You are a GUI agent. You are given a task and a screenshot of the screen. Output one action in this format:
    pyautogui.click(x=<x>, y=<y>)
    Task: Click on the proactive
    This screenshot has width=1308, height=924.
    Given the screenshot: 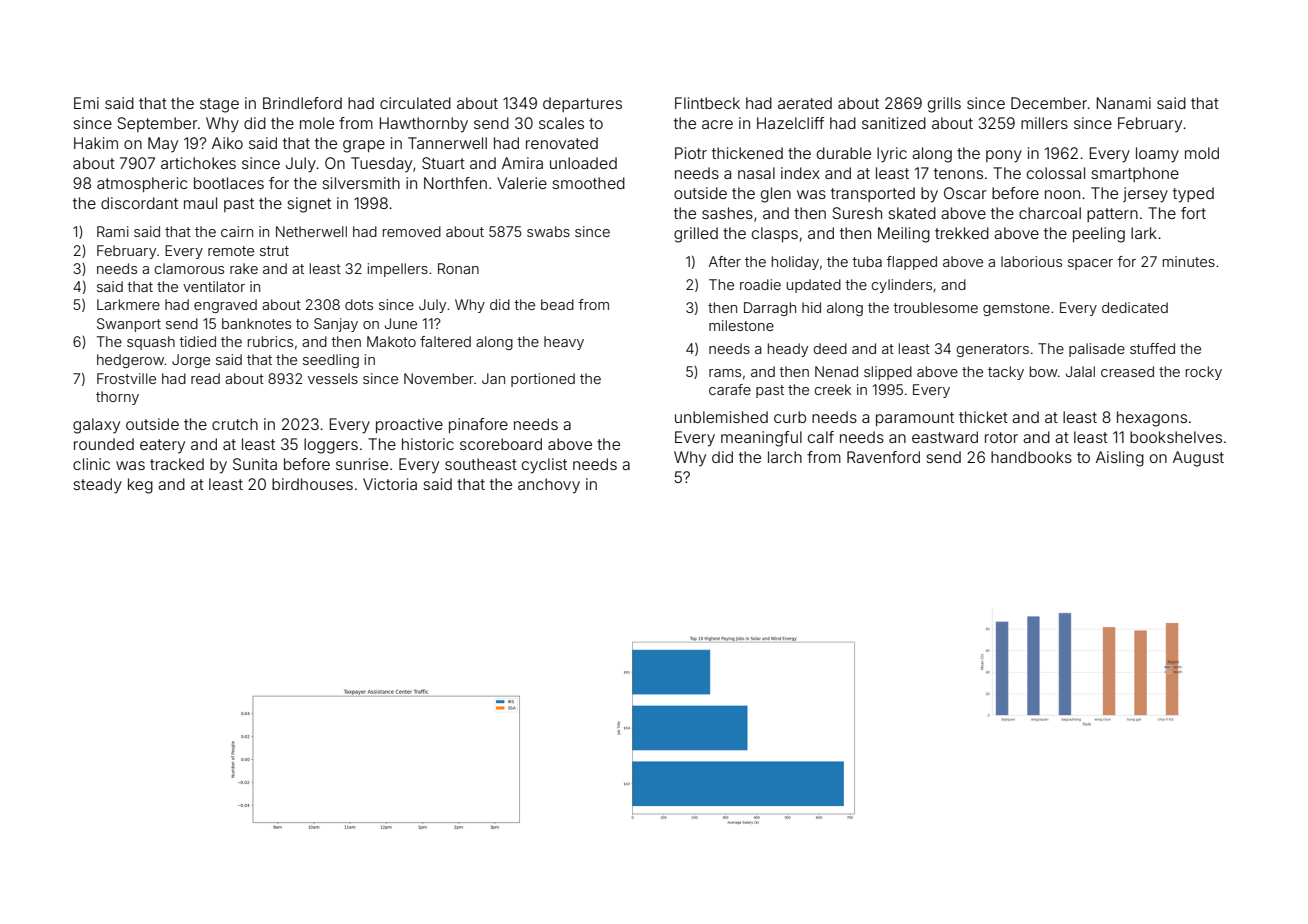 What is the action you would take?
    pyautogui.click(x=409, y=425)
